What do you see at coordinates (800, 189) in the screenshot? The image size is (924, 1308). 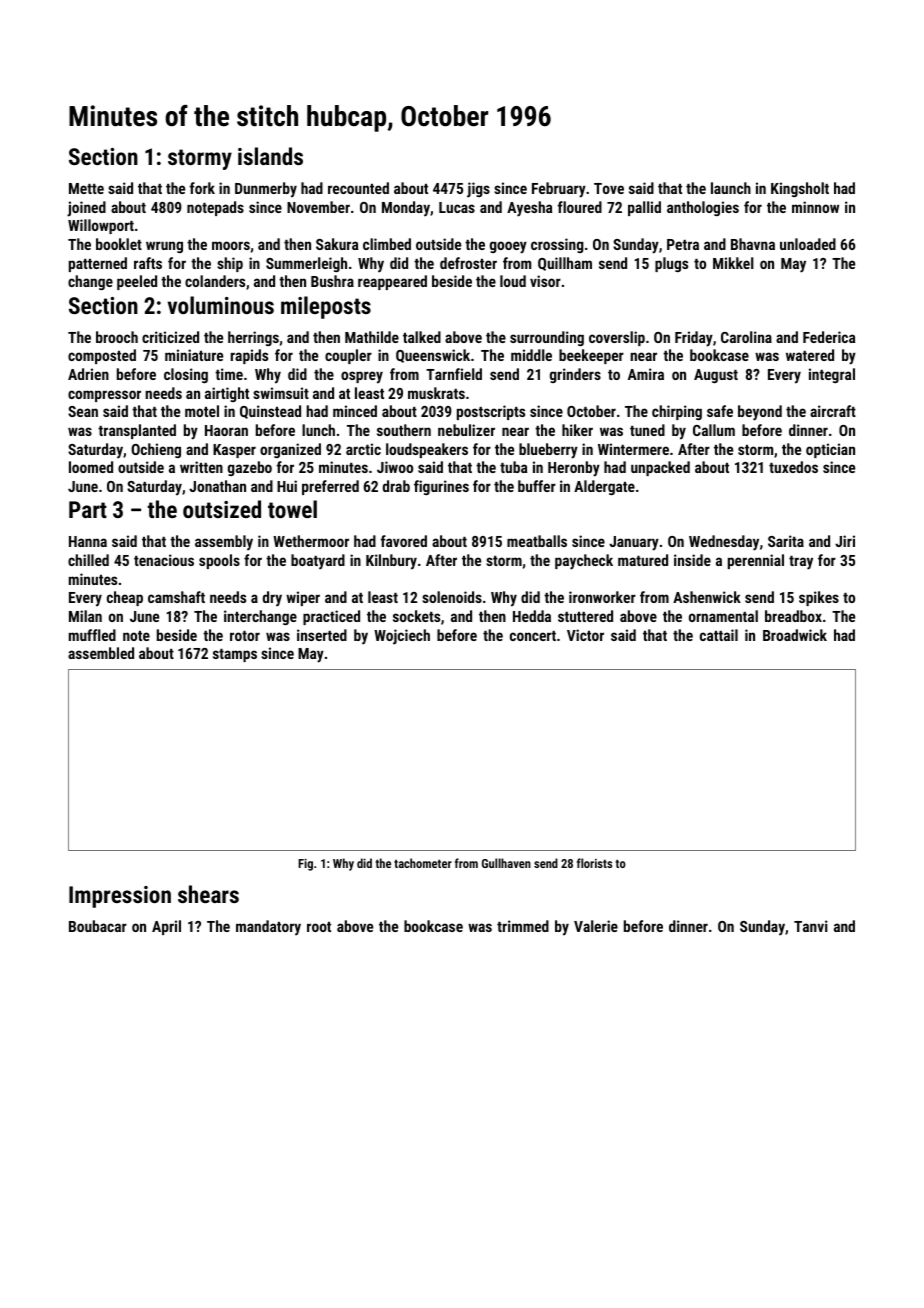 I see `Kingsholt` at bounding box center [800, 189].
